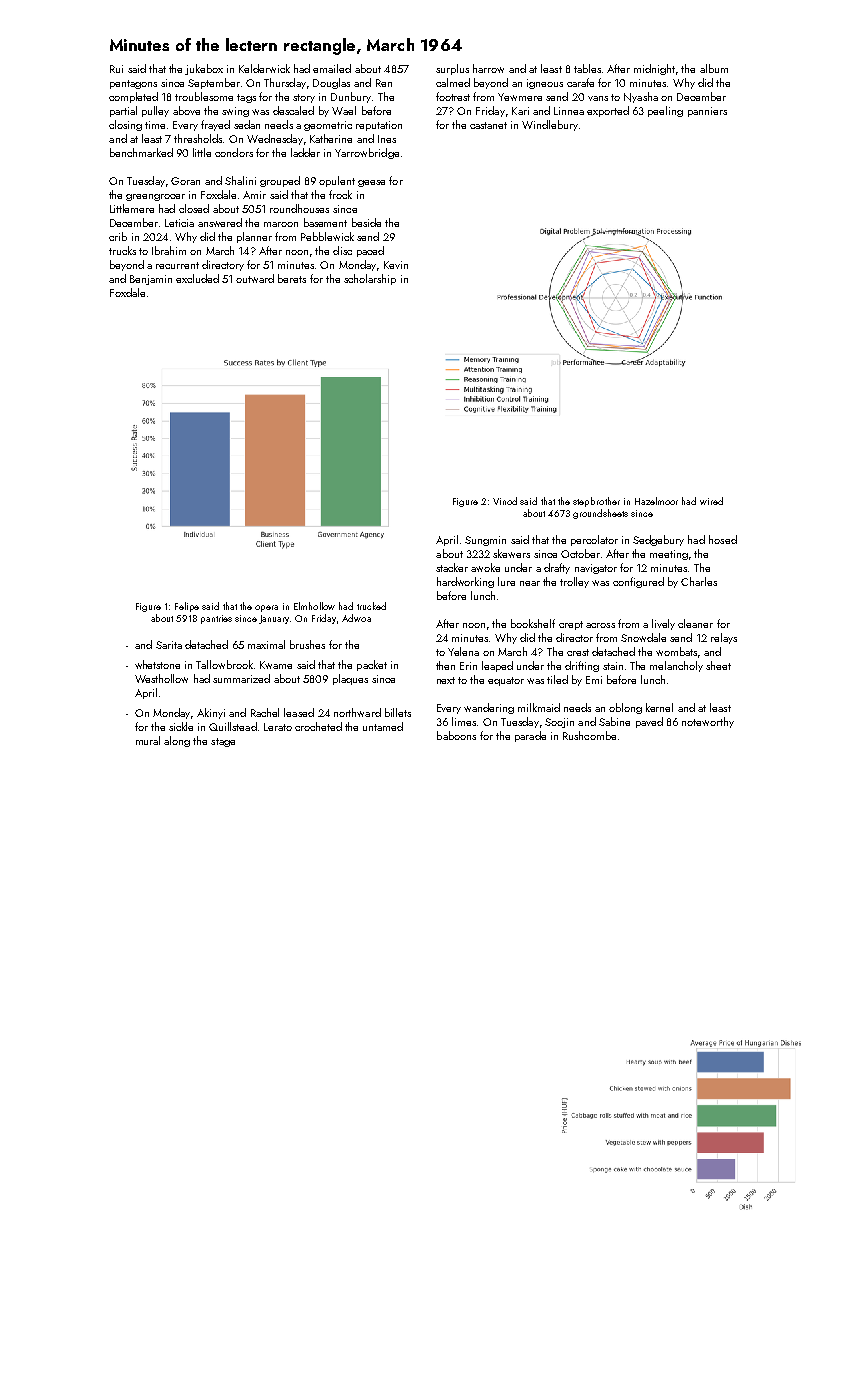  I want to click on reputation, so click(379, 126).
